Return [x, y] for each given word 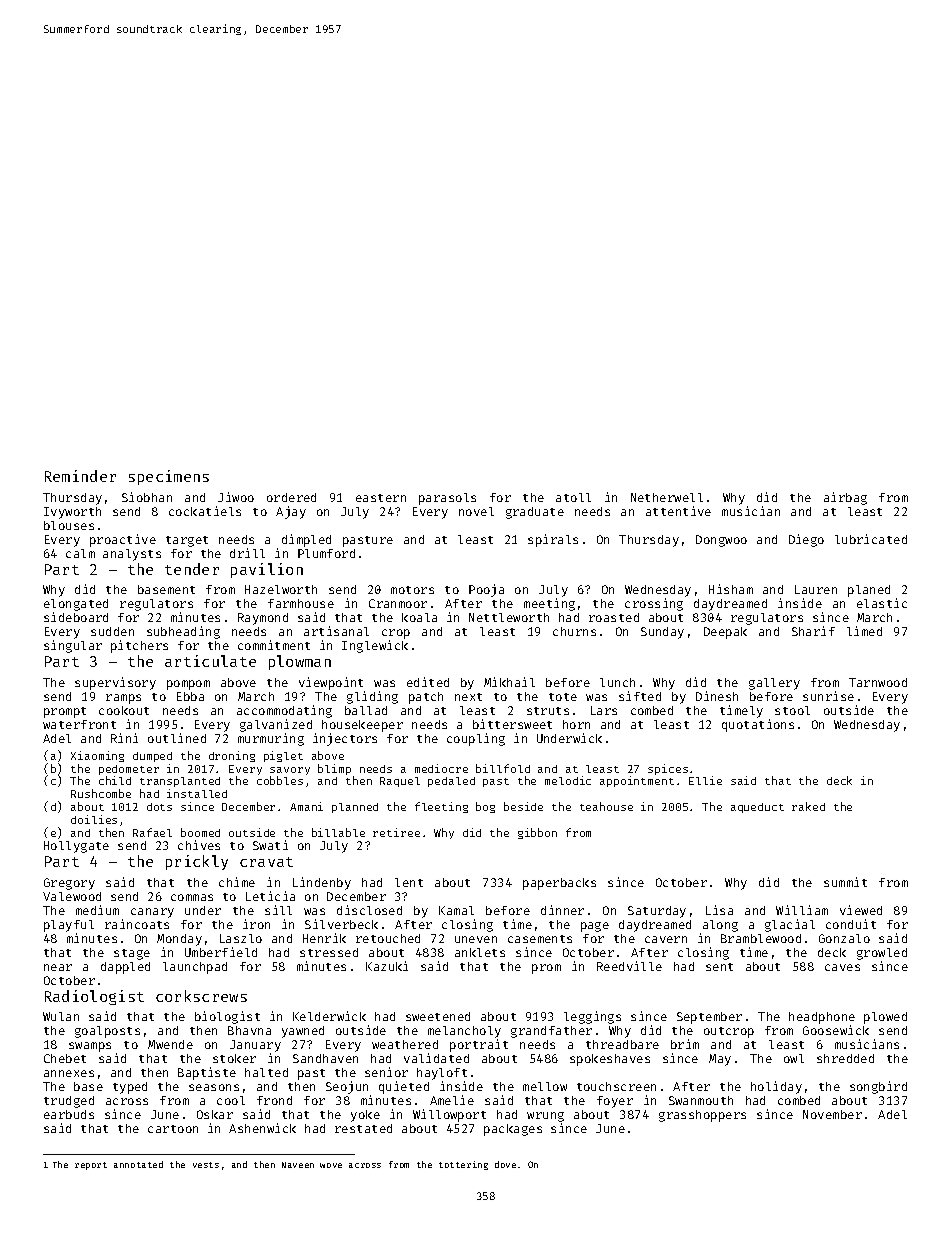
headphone [822, 1018]
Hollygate [76, 847]
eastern [381, 498]
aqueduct [757, 808]
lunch [617, 682]
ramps [123, 699]
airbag [845, 498]
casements [540, 939]
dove [505, 1164]
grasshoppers [702, 1116]
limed [864, 631]
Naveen [298, 1165]
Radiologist [94, 997]
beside [523, 806]
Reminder [80, 476]
